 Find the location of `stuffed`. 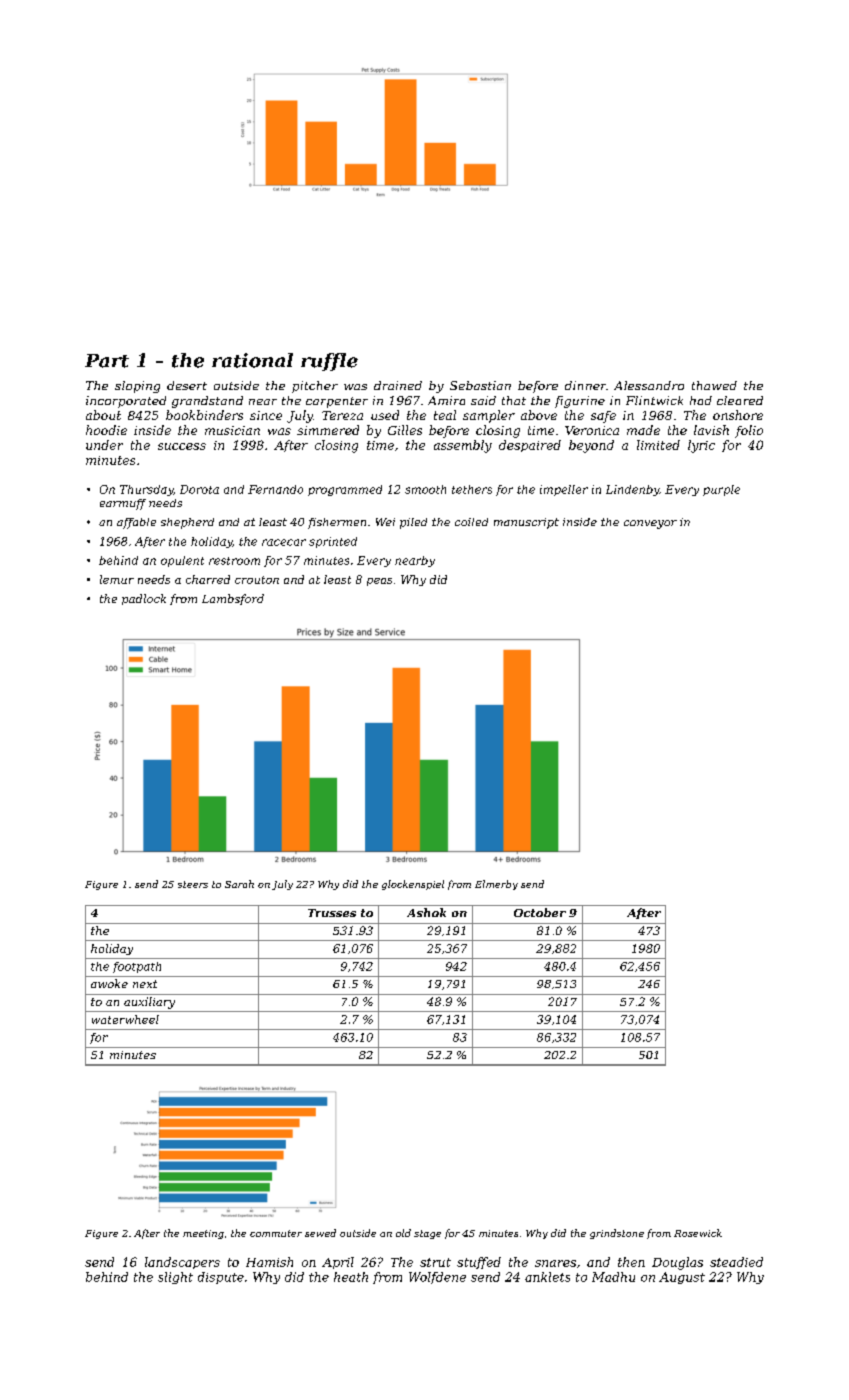

stuffed is located at coordinates (479, 1263).
